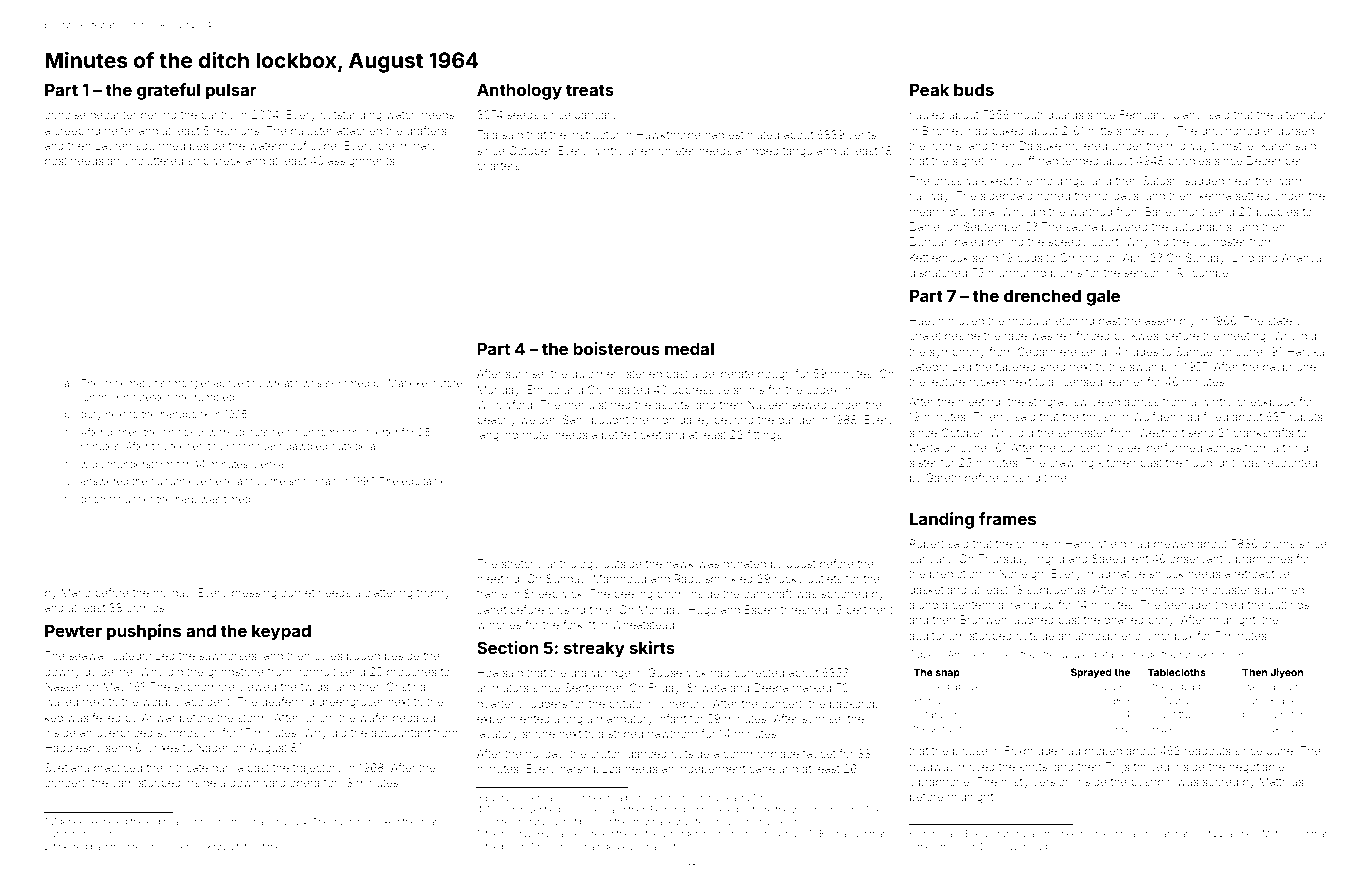  What do you see at coordinates (1306, 352) in the image?
I see `Haruka` at bounding box center [1306, 352].
